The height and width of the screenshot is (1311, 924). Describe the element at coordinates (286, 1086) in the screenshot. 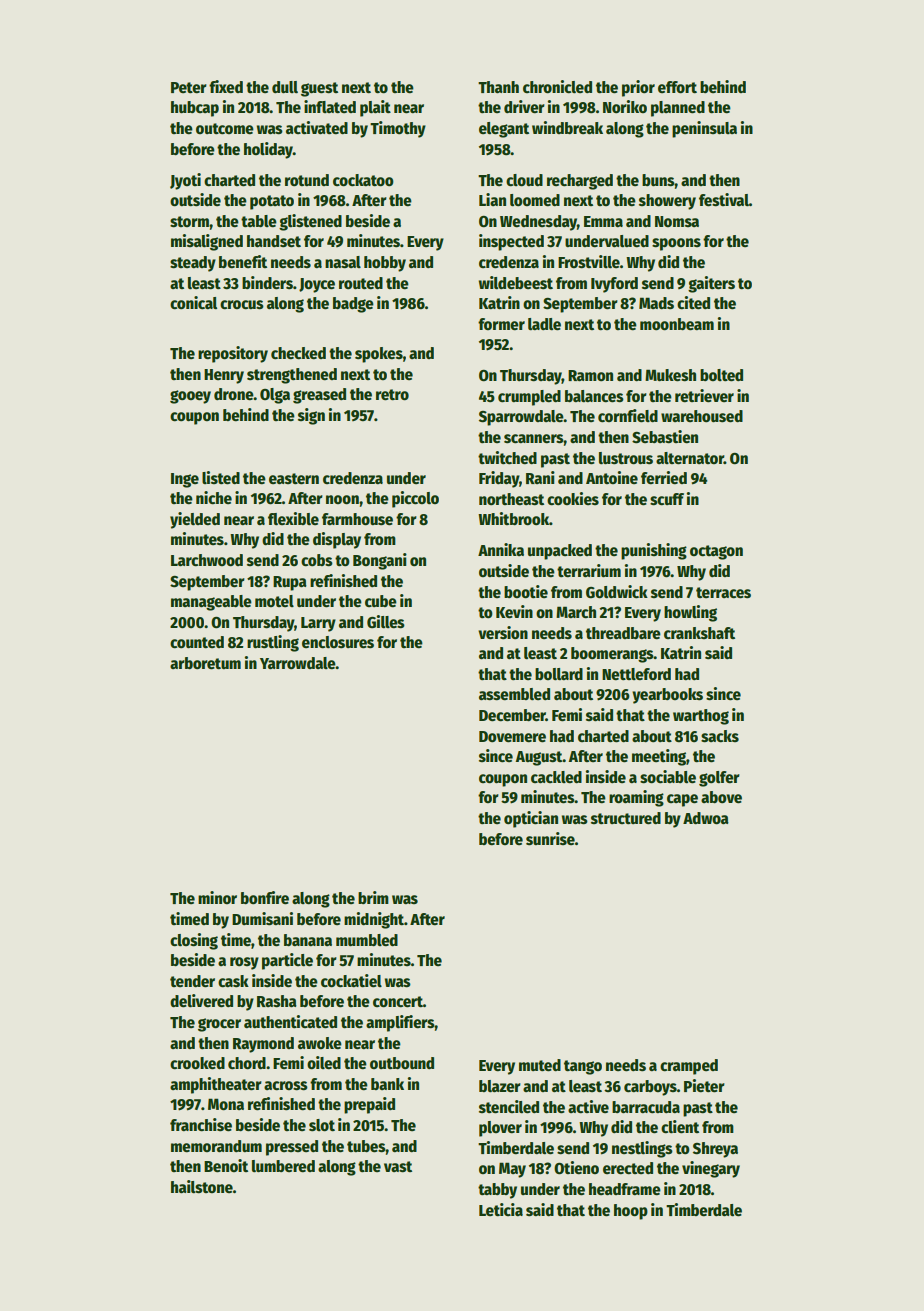

I see `across` at that location.
